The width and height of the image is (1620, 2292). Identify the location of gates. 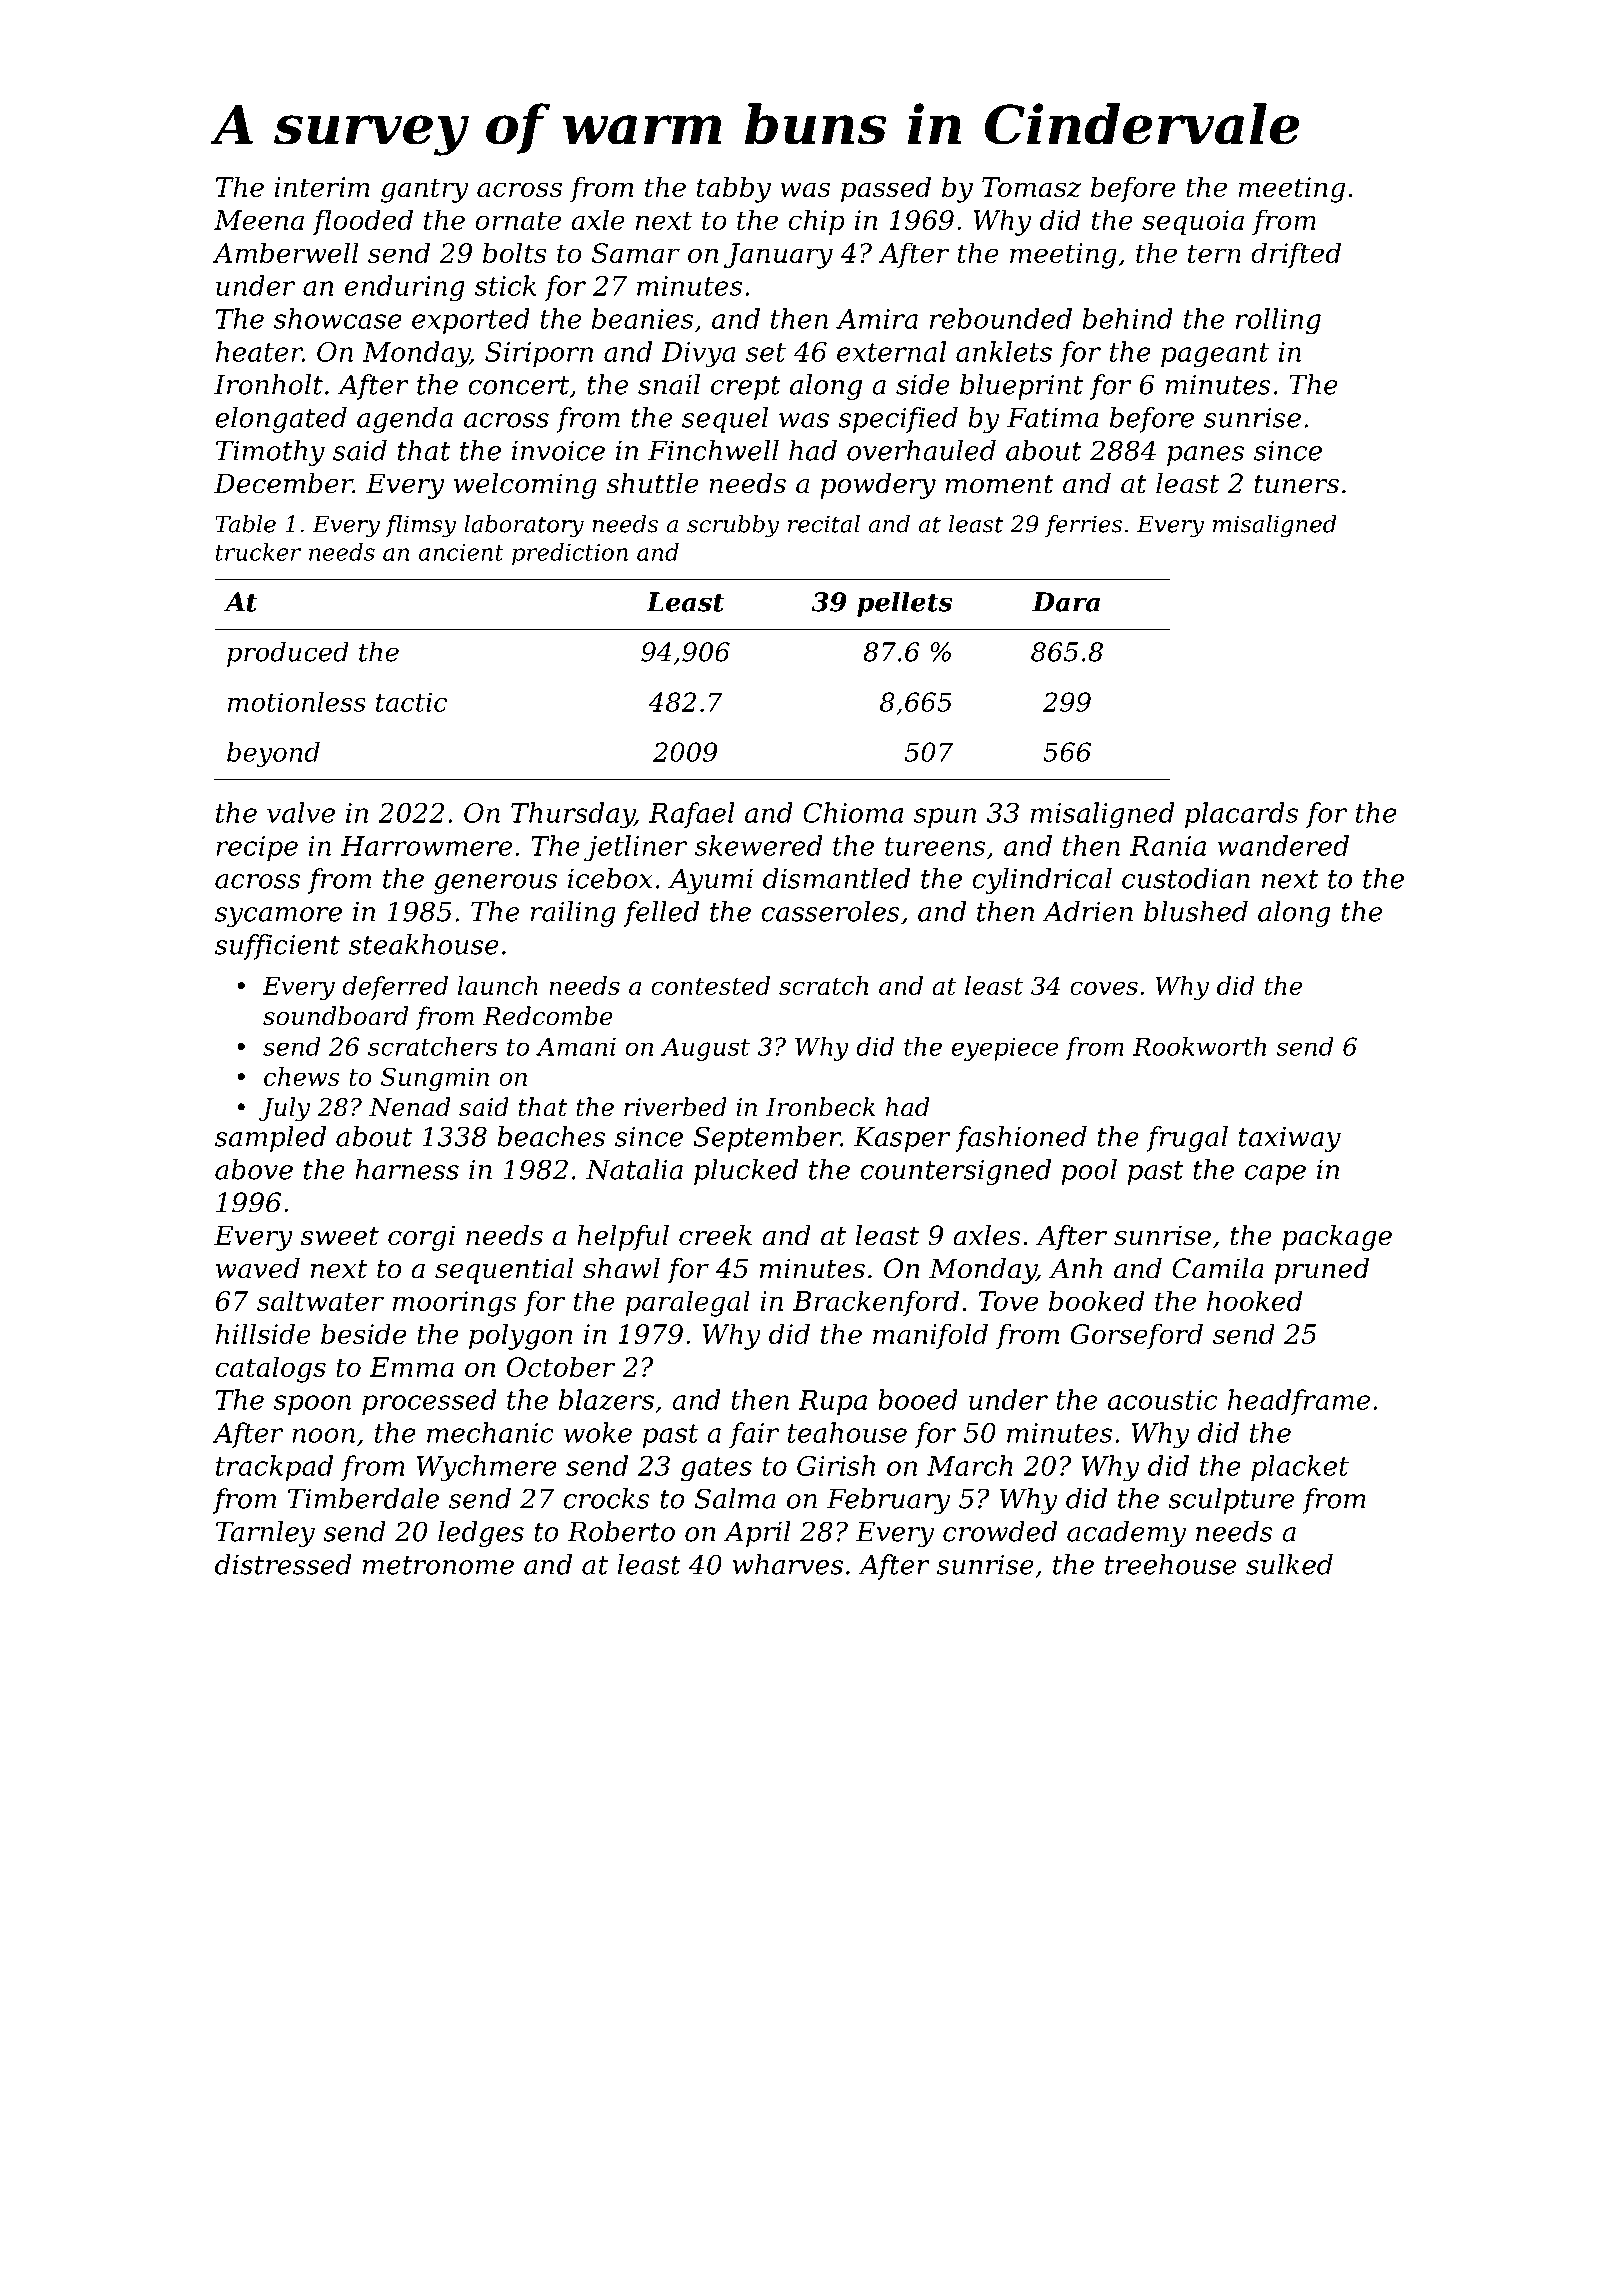
(716, 1469).
